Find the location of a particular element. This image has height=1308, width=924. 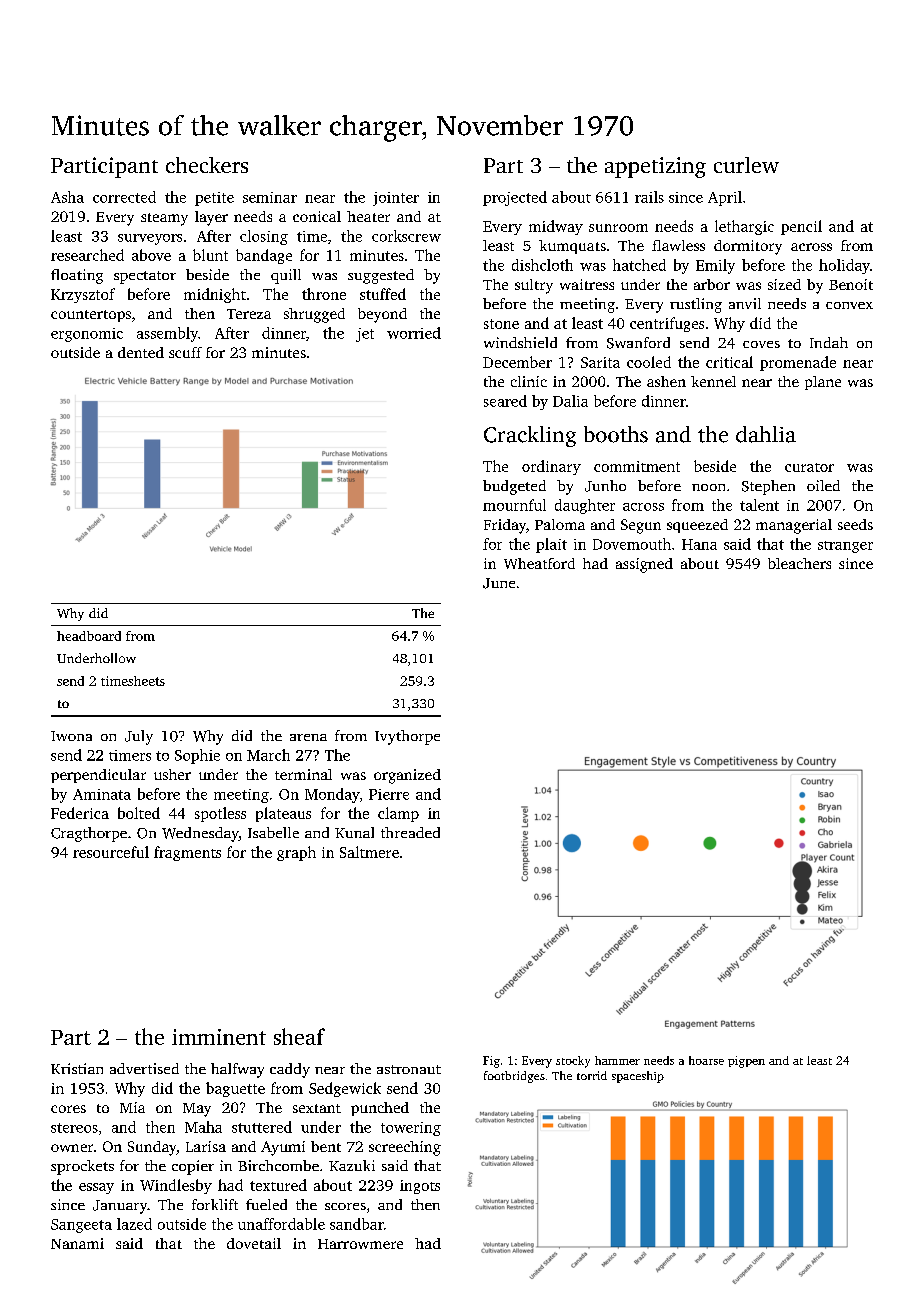

Pierre is located at coordinates (389, 794).
